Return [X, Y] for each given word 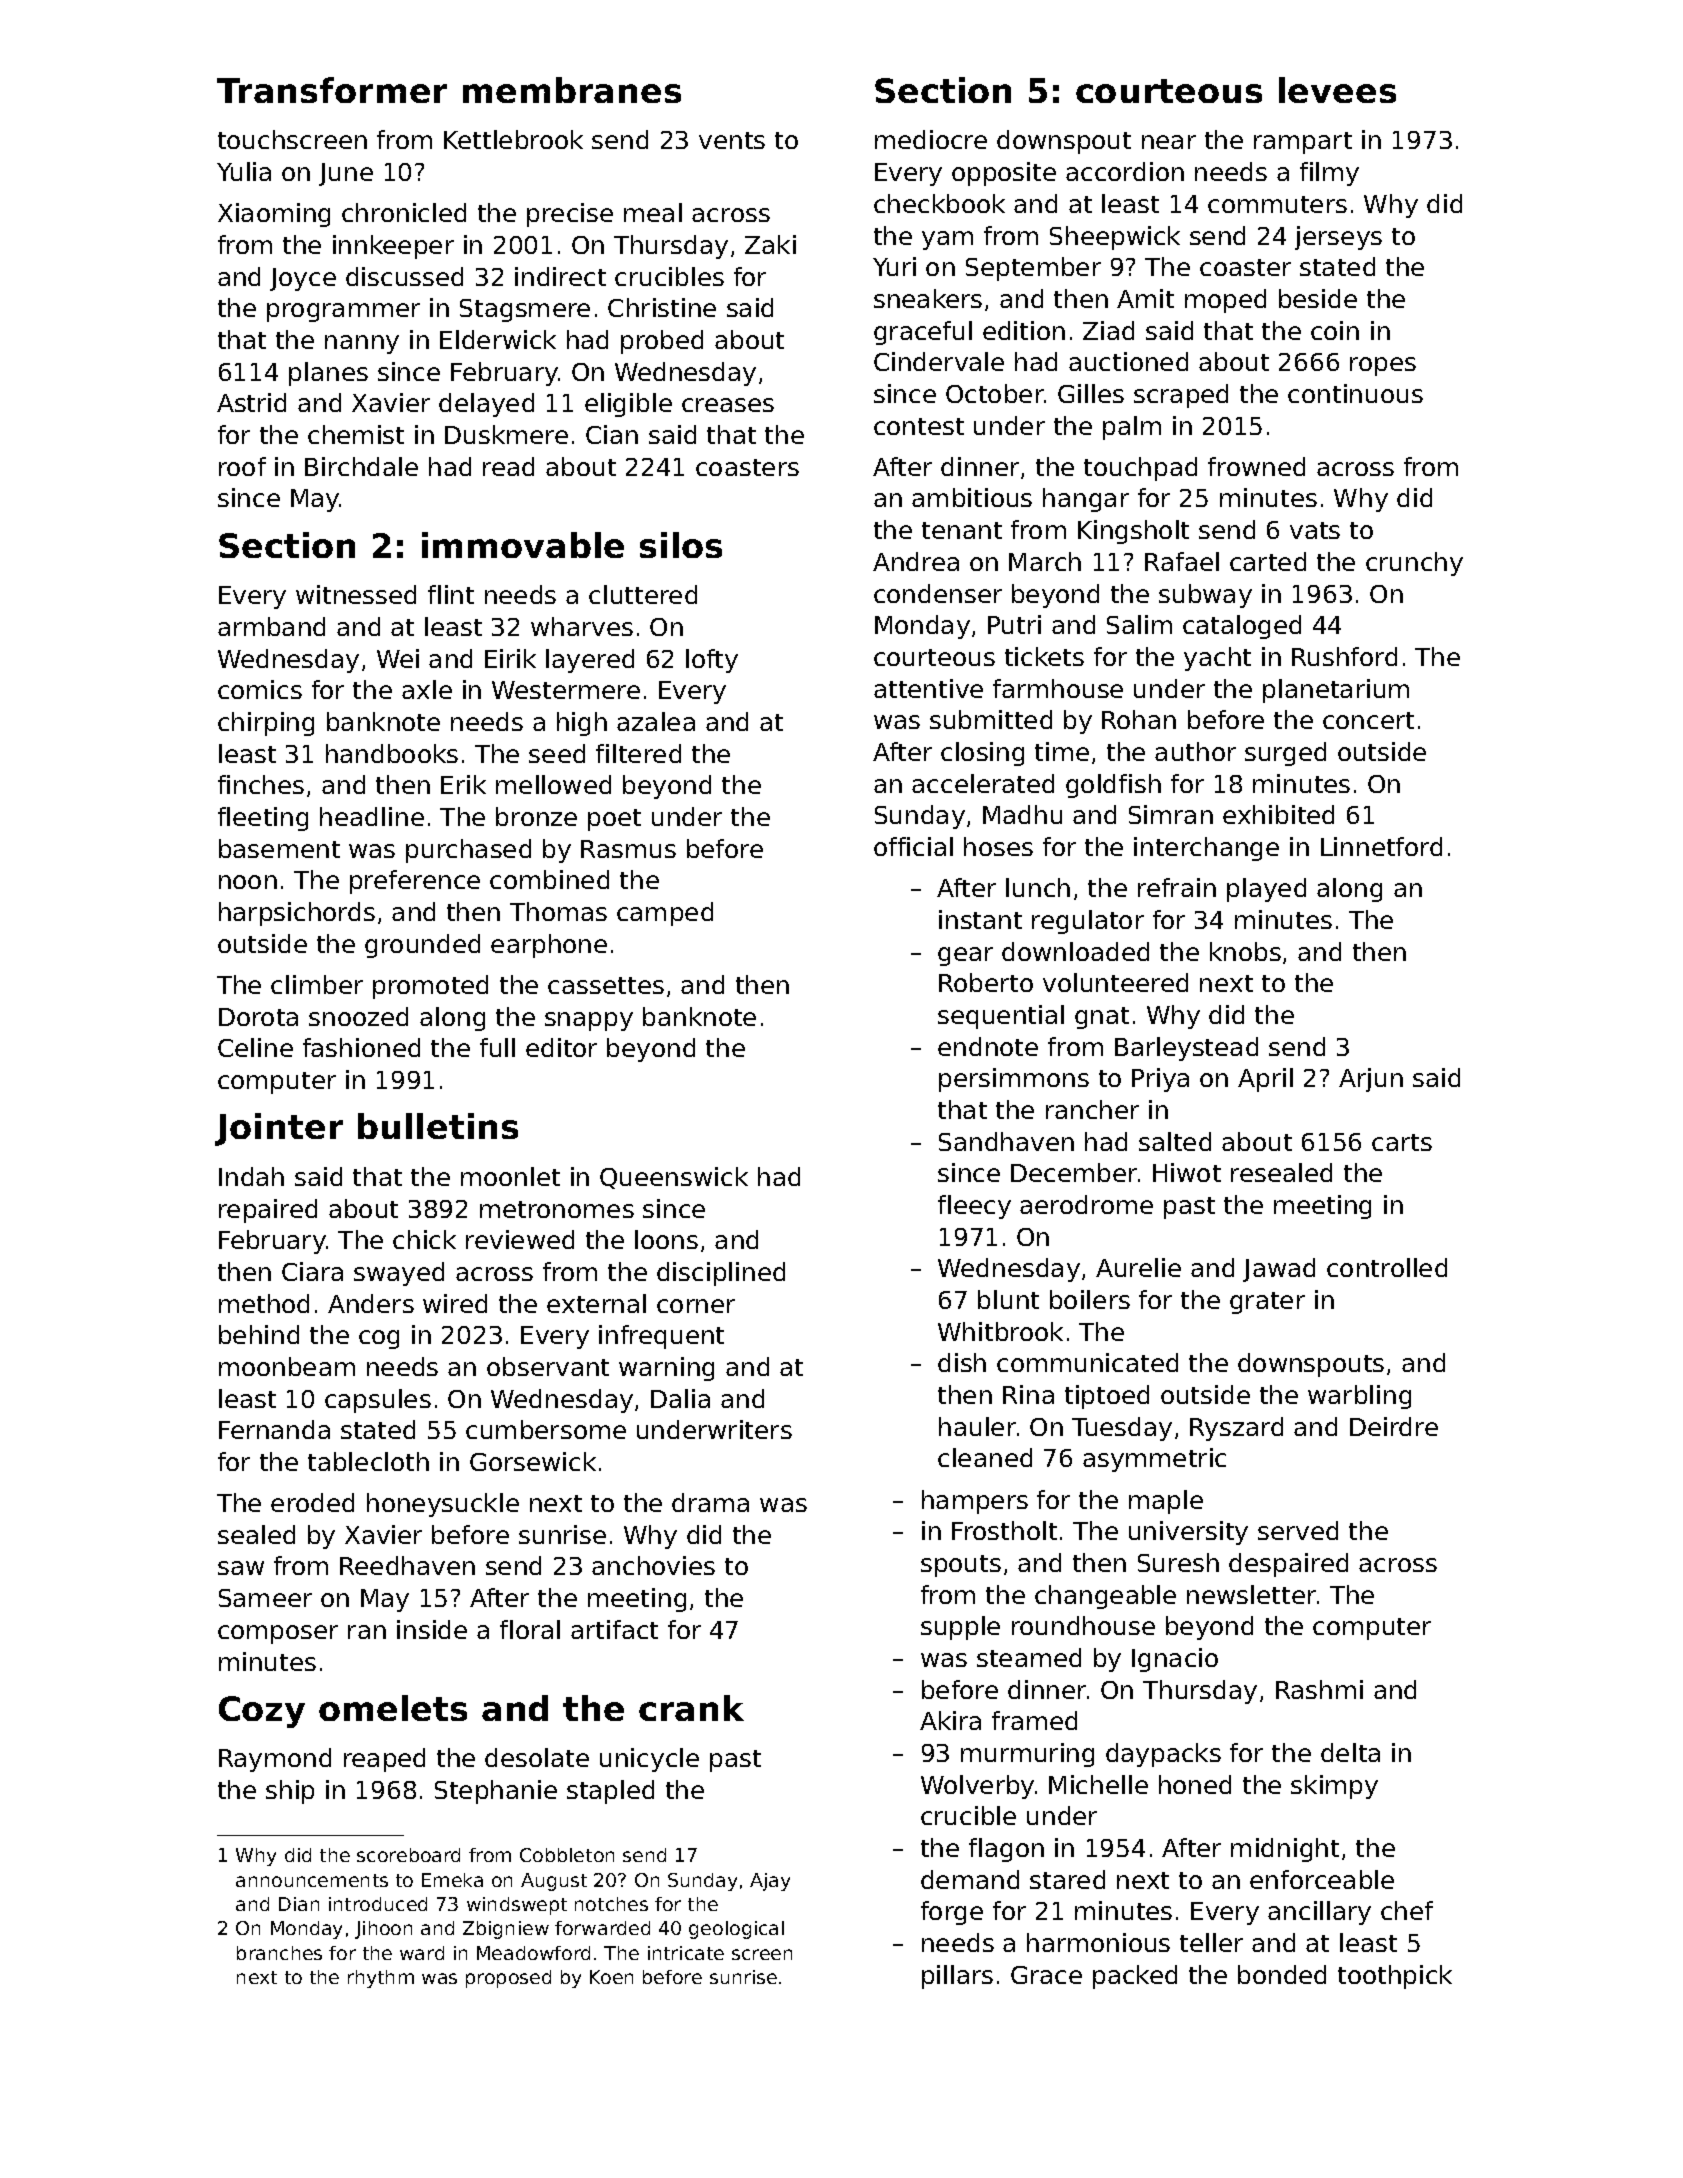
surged [1285, 754]
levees [1337, 90]
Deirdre [1394, 1426]
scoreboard [408, 1855]
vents [732, 140]
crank [691, 1708]
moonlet [510, 1176]
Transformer [332, 90]
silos [681, 545]
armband [271, 626]
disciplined [721, 1274]
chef [1407, 1910]
